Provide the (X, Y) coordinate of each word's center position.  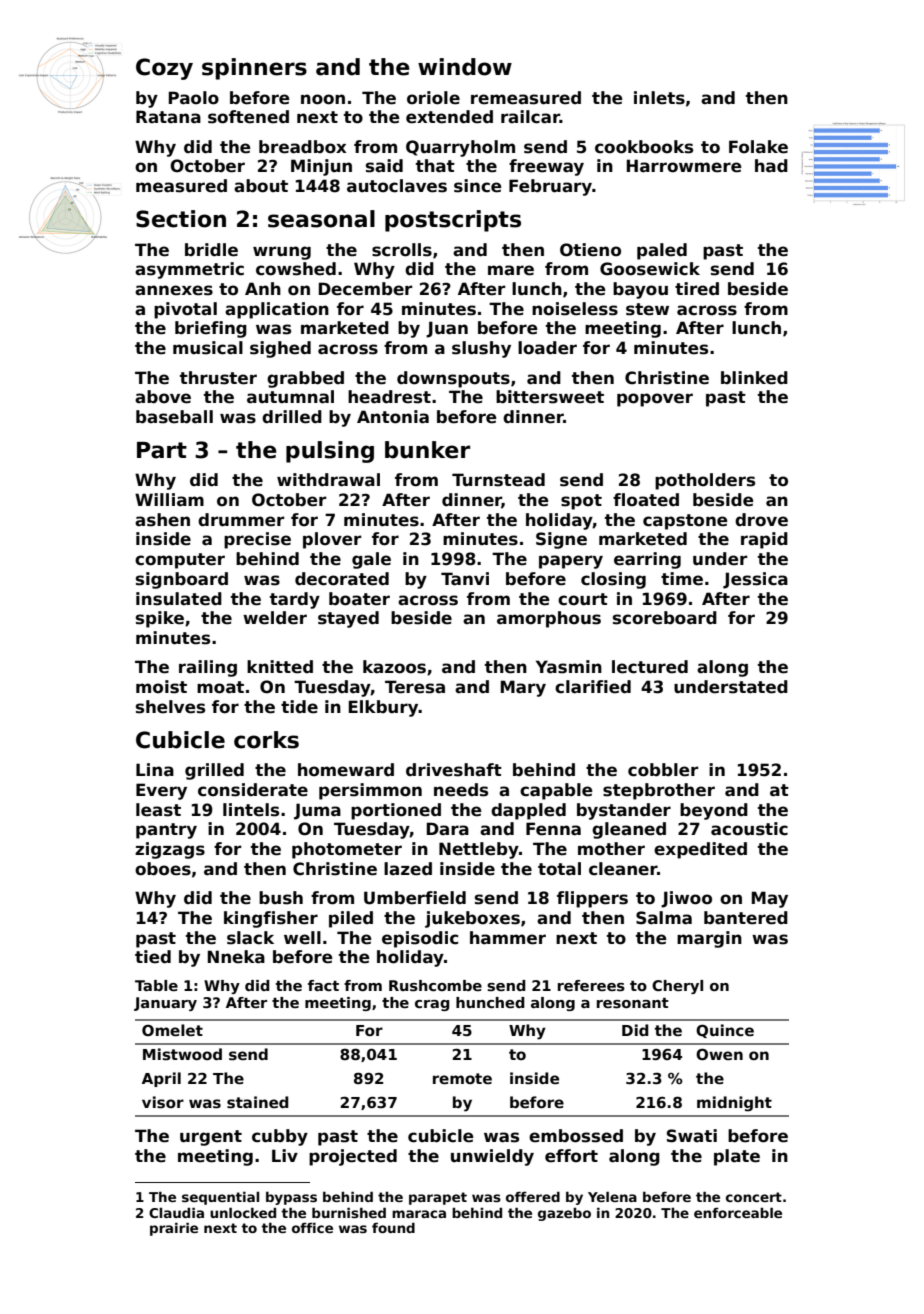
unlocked (243, 1213)
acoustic (749, 829)
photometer (347, 850)
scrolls (402, 250)
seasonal (321, 219)
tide (299, 707)
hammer (508, 938)
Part (162, 450)
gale (371, 560)
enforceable (738, 1213)
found (393, 1228)
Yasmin (569, 667)
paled (662, 251)
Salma (664, 918)
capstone (685, 522)
